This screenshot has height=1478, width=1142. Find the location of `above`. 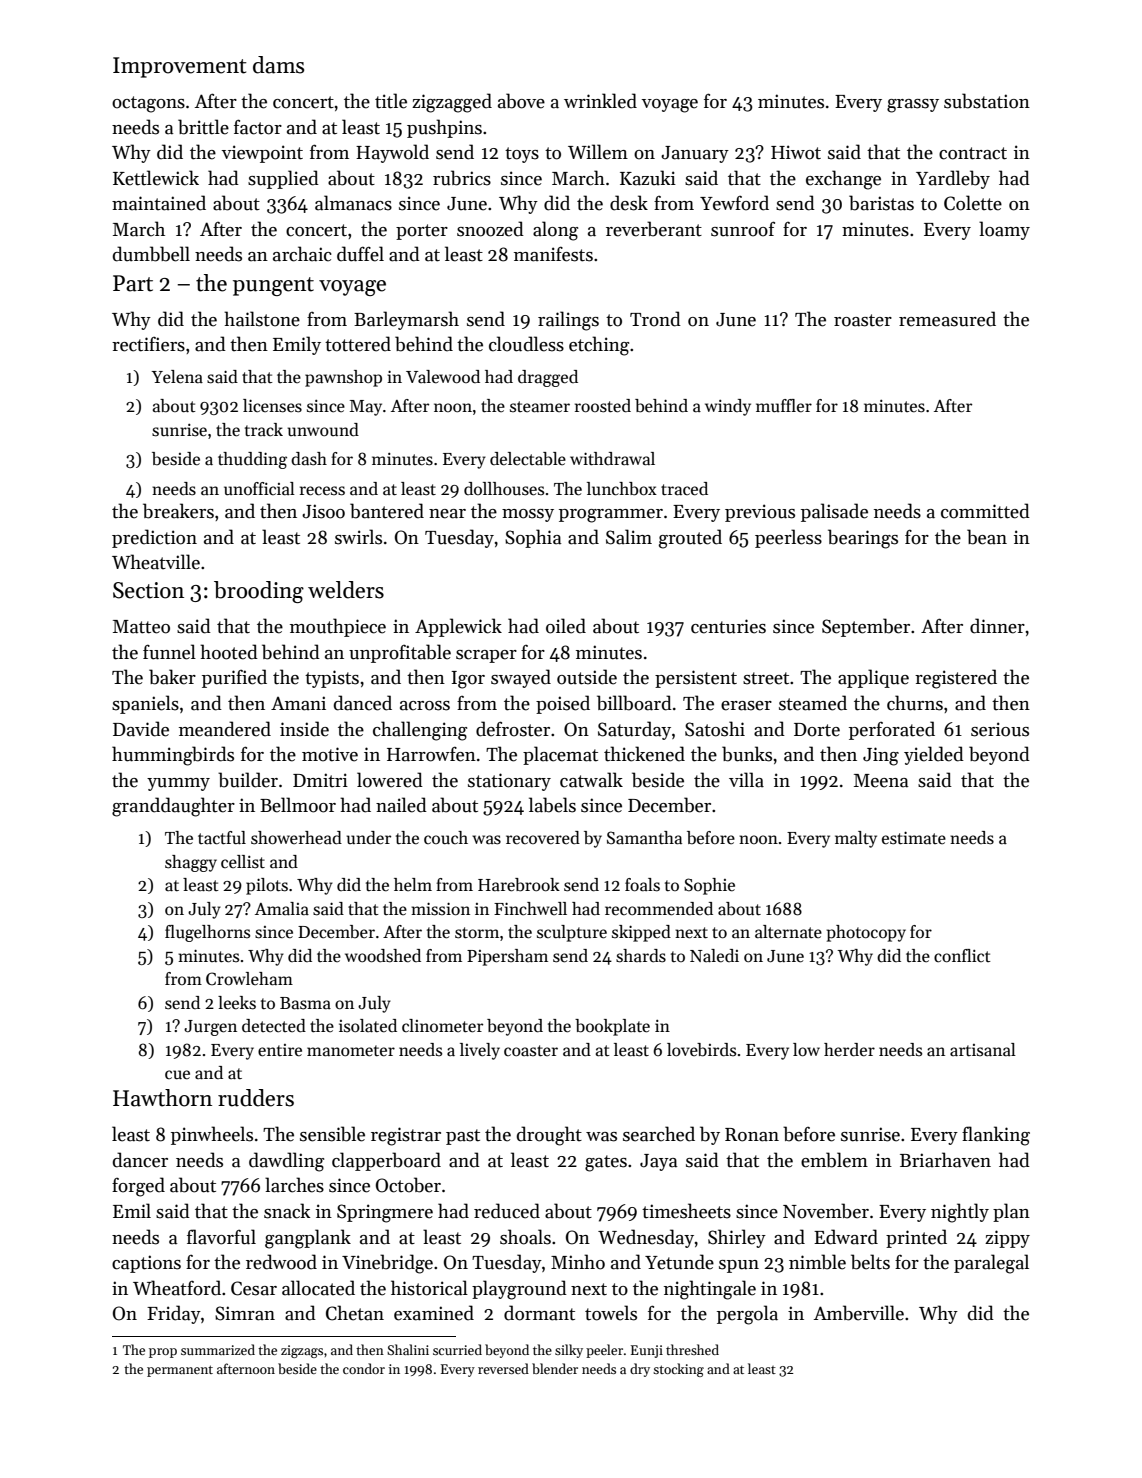

above is located at coordinates (521, 101).
